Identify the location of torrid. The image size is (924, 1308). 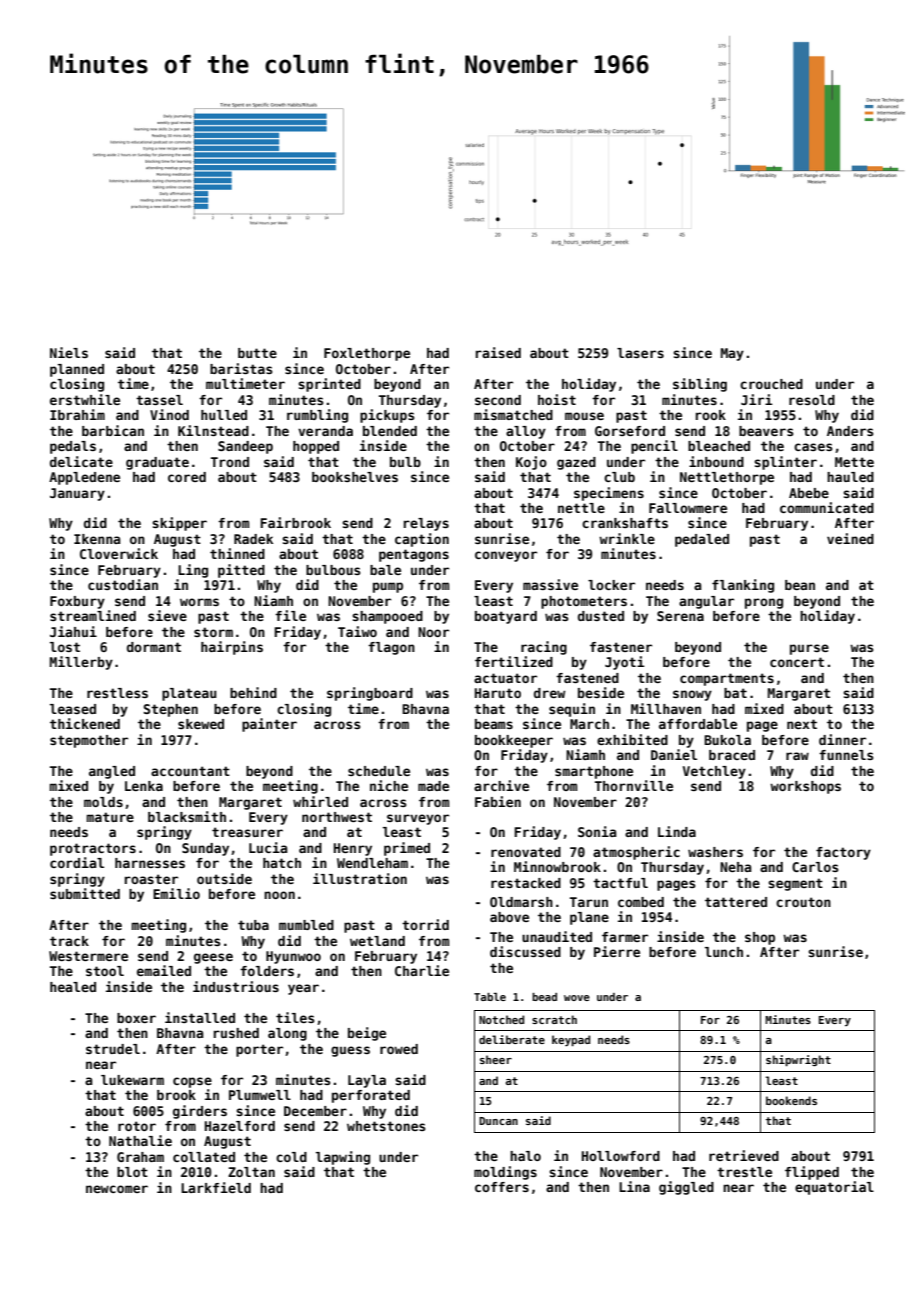
(425, 924).
